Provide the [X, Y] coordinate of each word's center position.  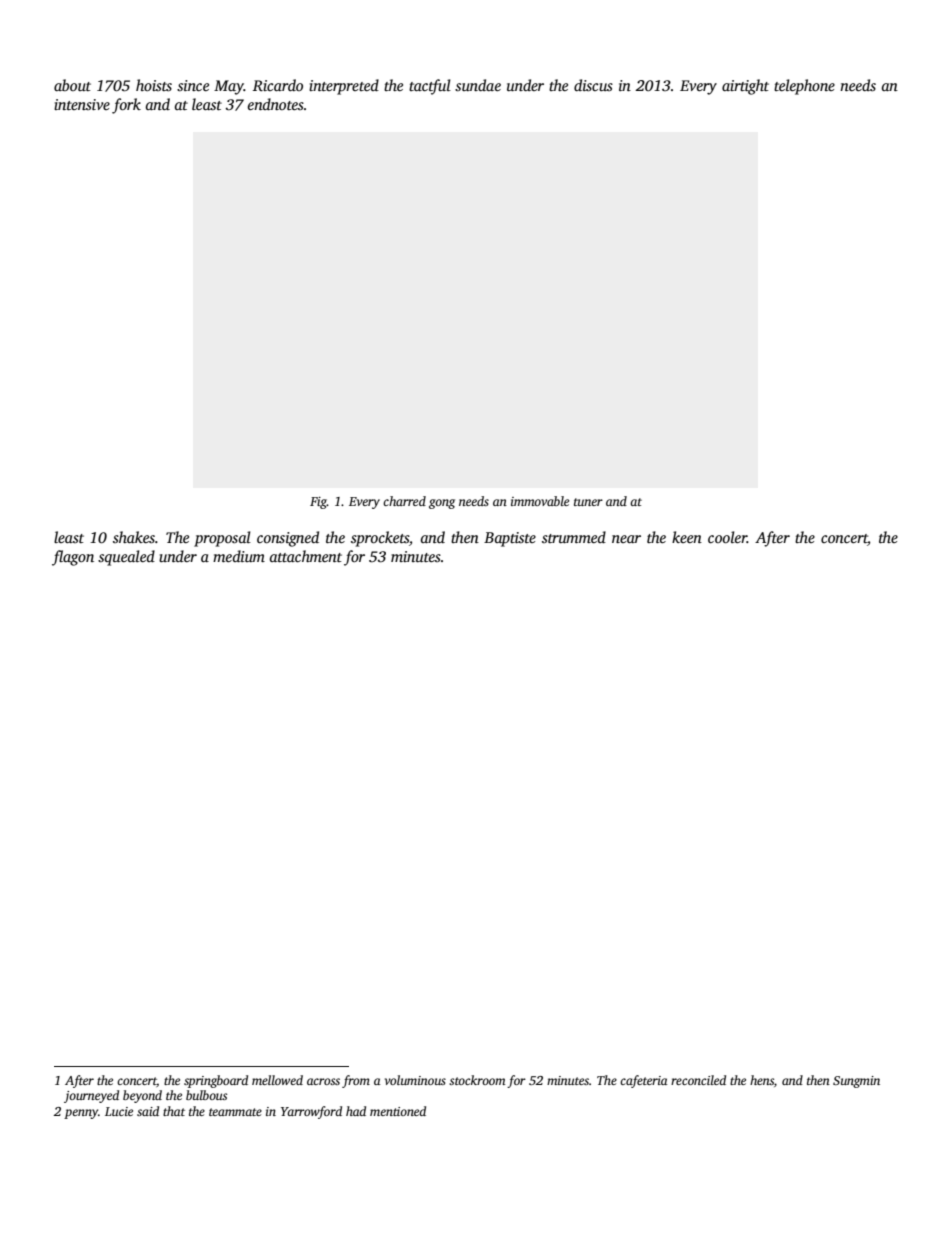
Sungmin [856, 1082]
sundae [478, 85]
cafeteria [643, 1081]
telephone [804, 87]
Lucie [119, 1111]
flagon [73, 558]
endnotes [276, 104]
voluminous [415, 1080]
